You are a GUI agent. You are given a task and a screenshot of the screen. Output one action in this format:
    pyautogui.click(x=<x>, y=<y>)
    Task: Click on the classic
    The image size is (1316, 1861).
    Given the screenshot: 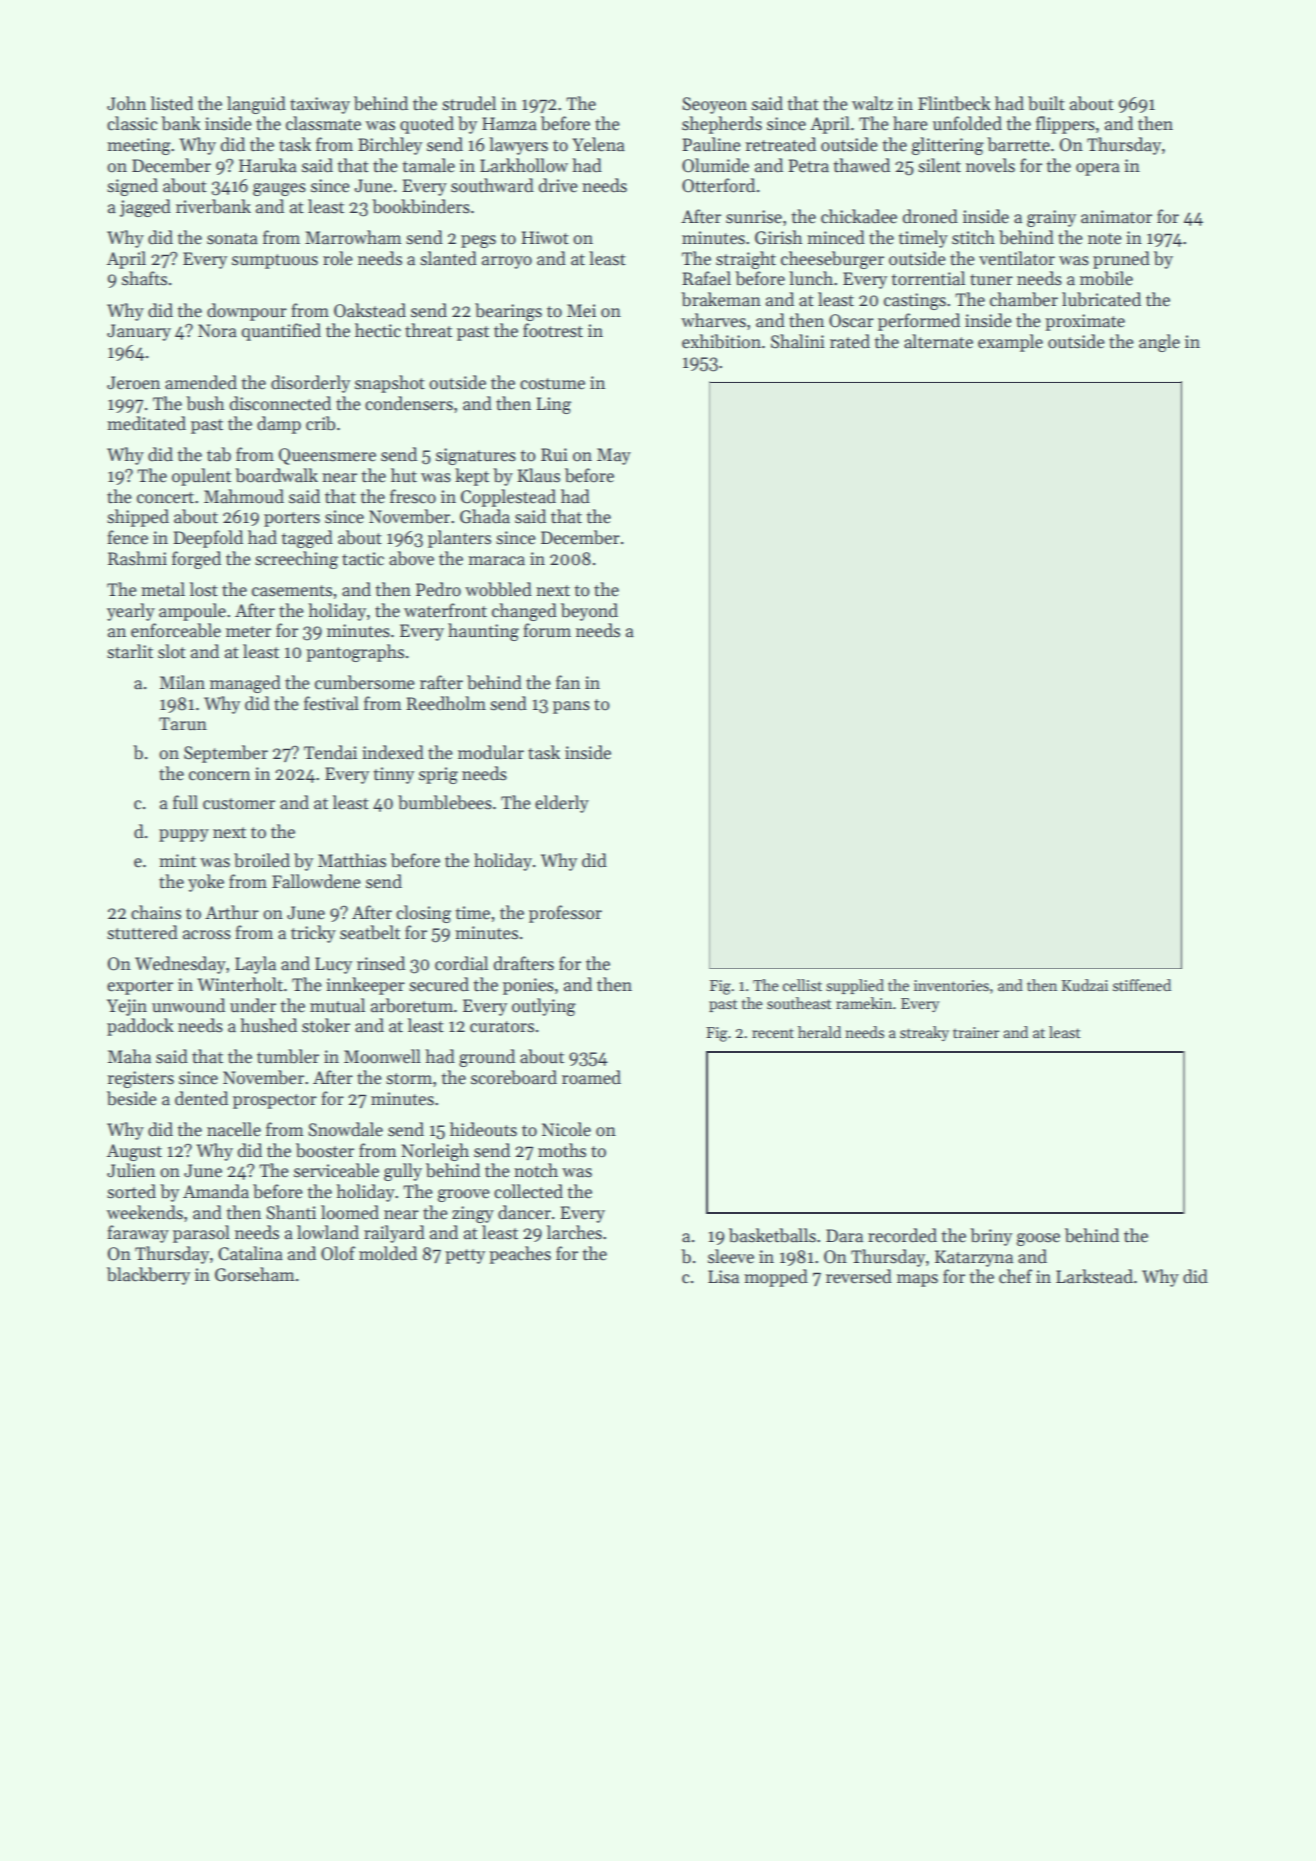 What is the action you would take?
    pyautogui.click(x=132, y=123)
